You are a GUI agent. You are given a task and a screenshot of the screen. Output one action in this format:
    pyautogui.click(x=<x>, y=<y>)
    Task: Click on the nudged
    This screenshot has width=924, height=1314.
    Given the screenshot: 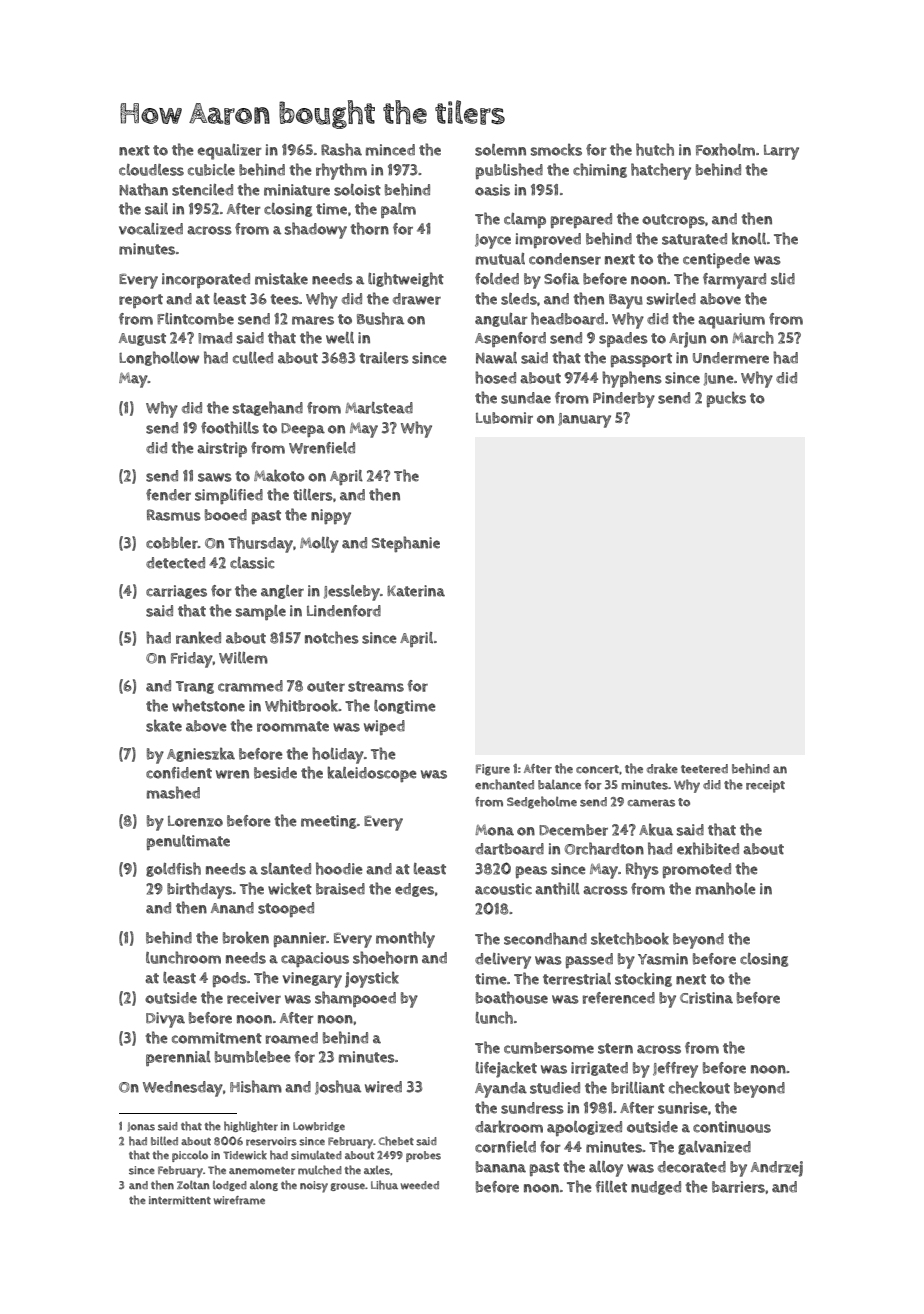 What is the action you would take?
    pyautogui.click(x=656, y=1188)
